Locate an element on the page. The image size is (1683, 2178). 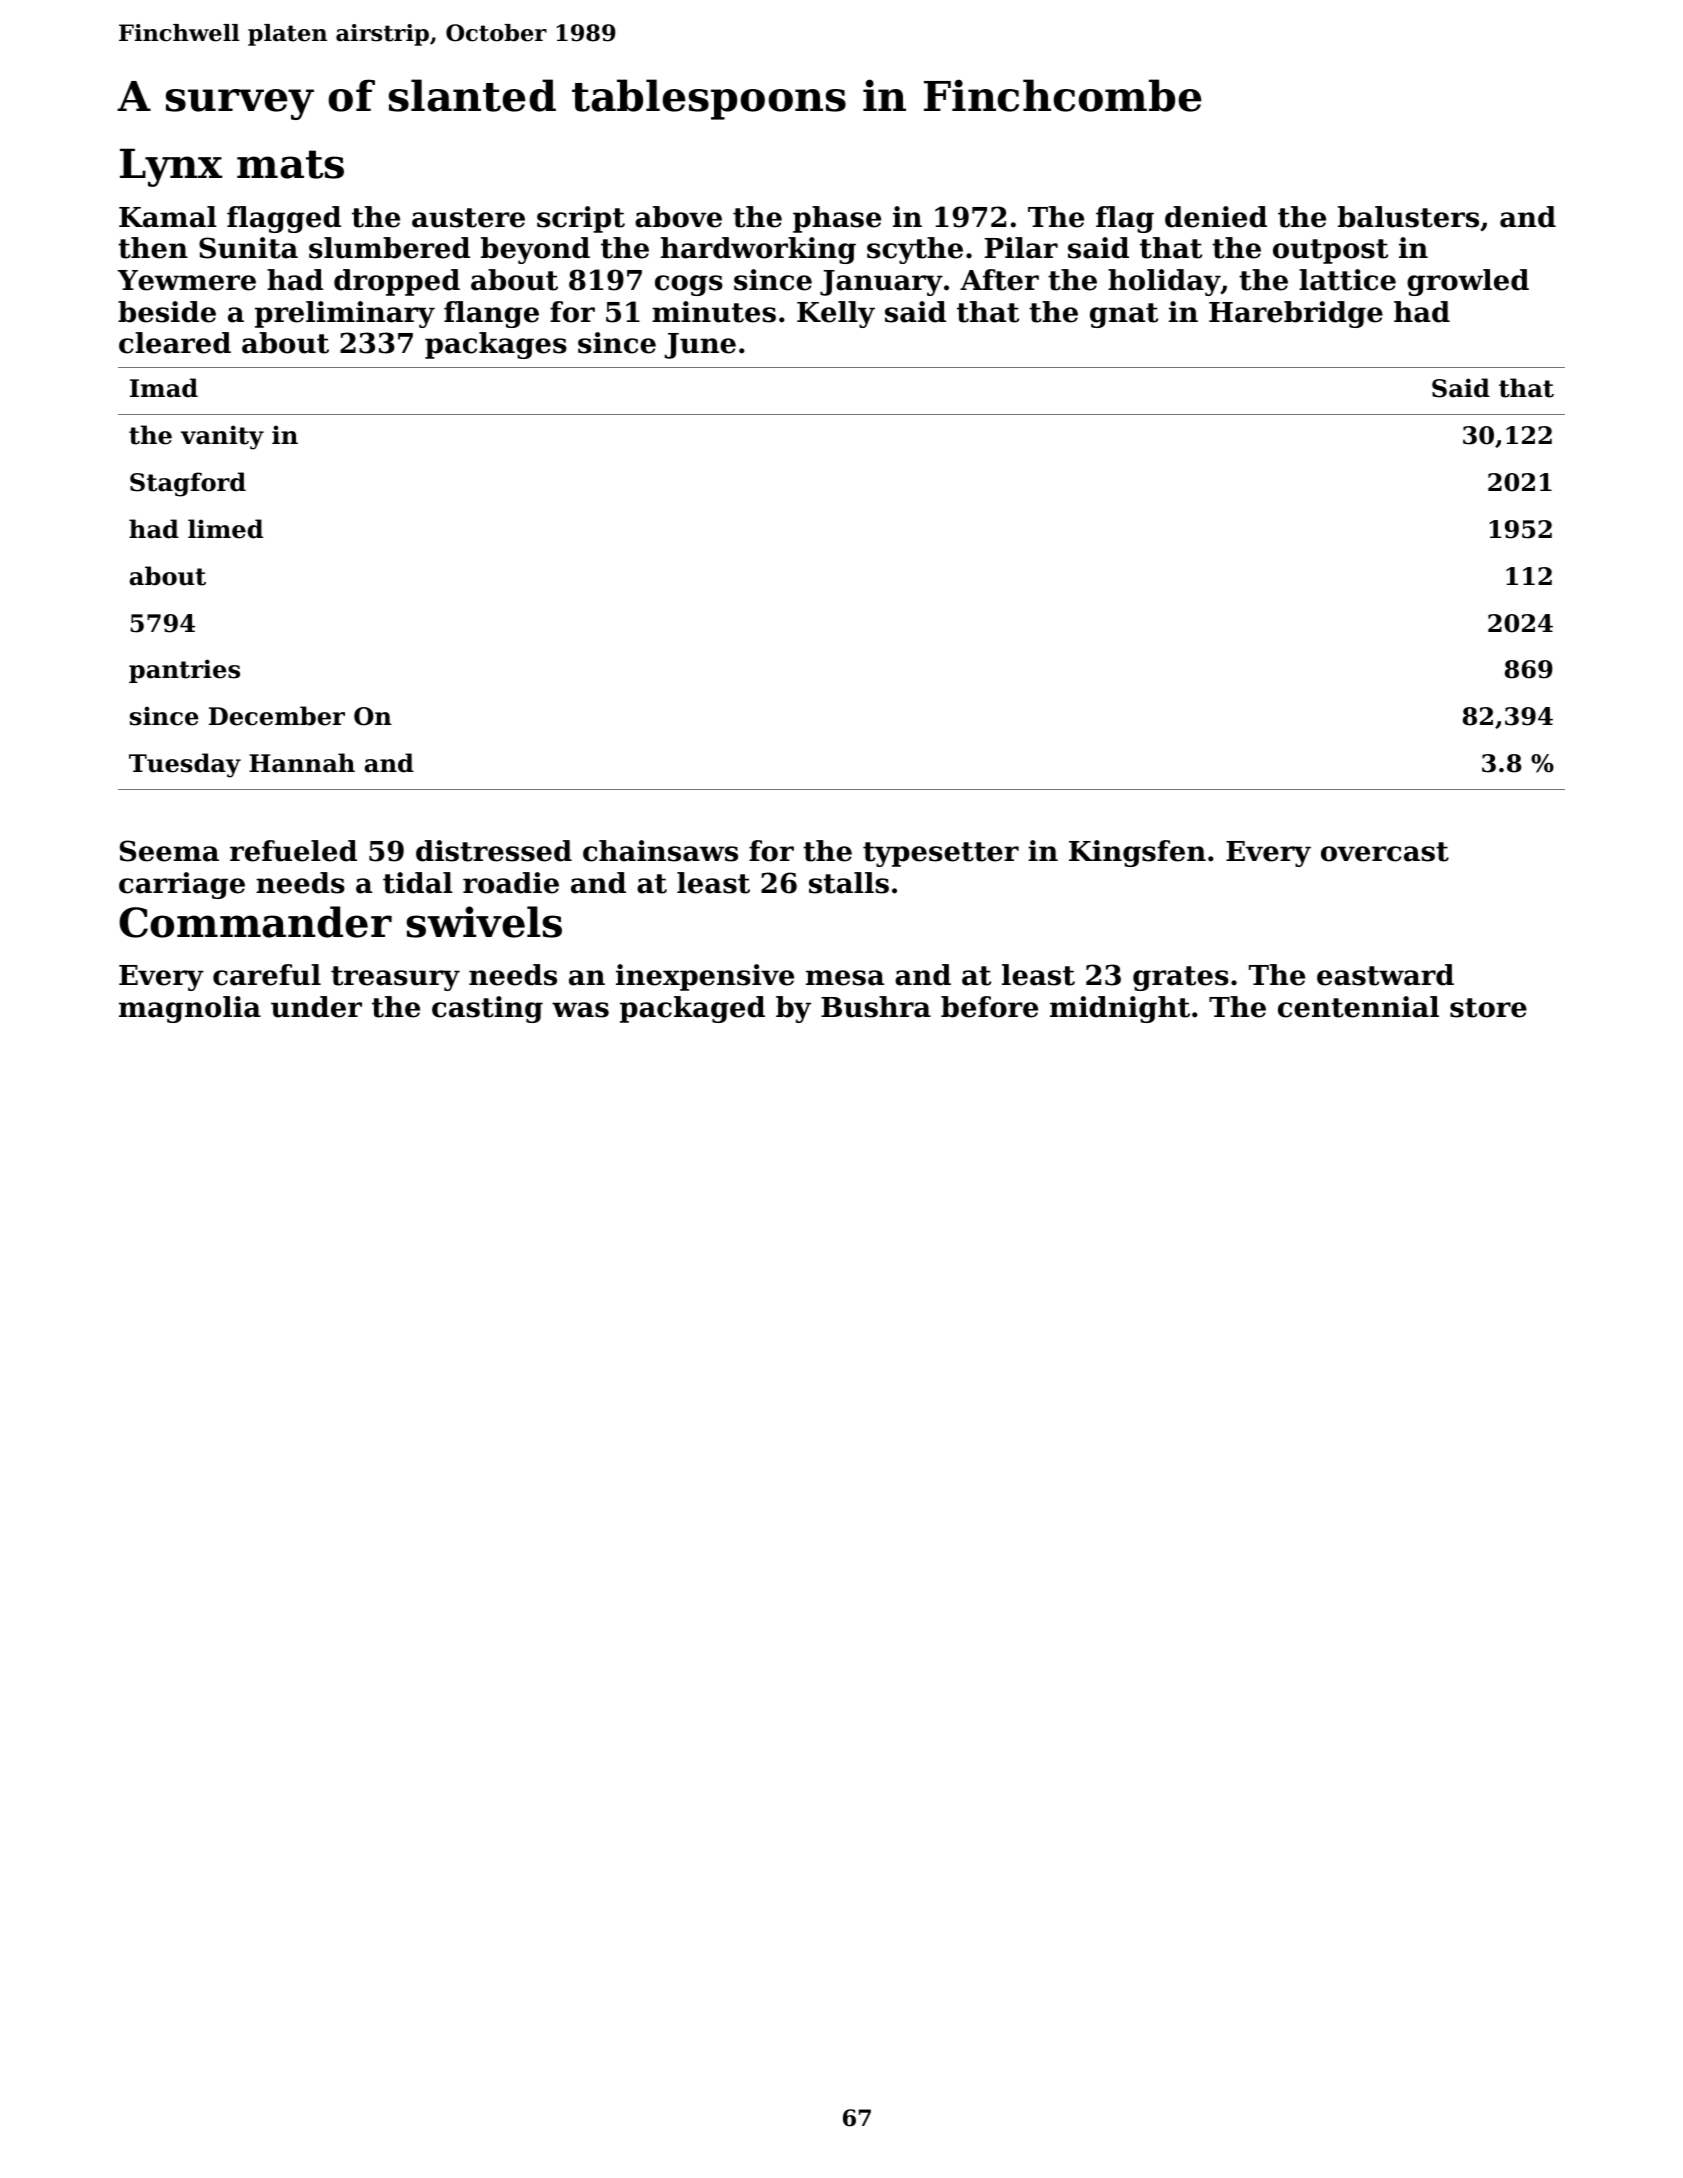
January is located at coordinates (881, 283).
